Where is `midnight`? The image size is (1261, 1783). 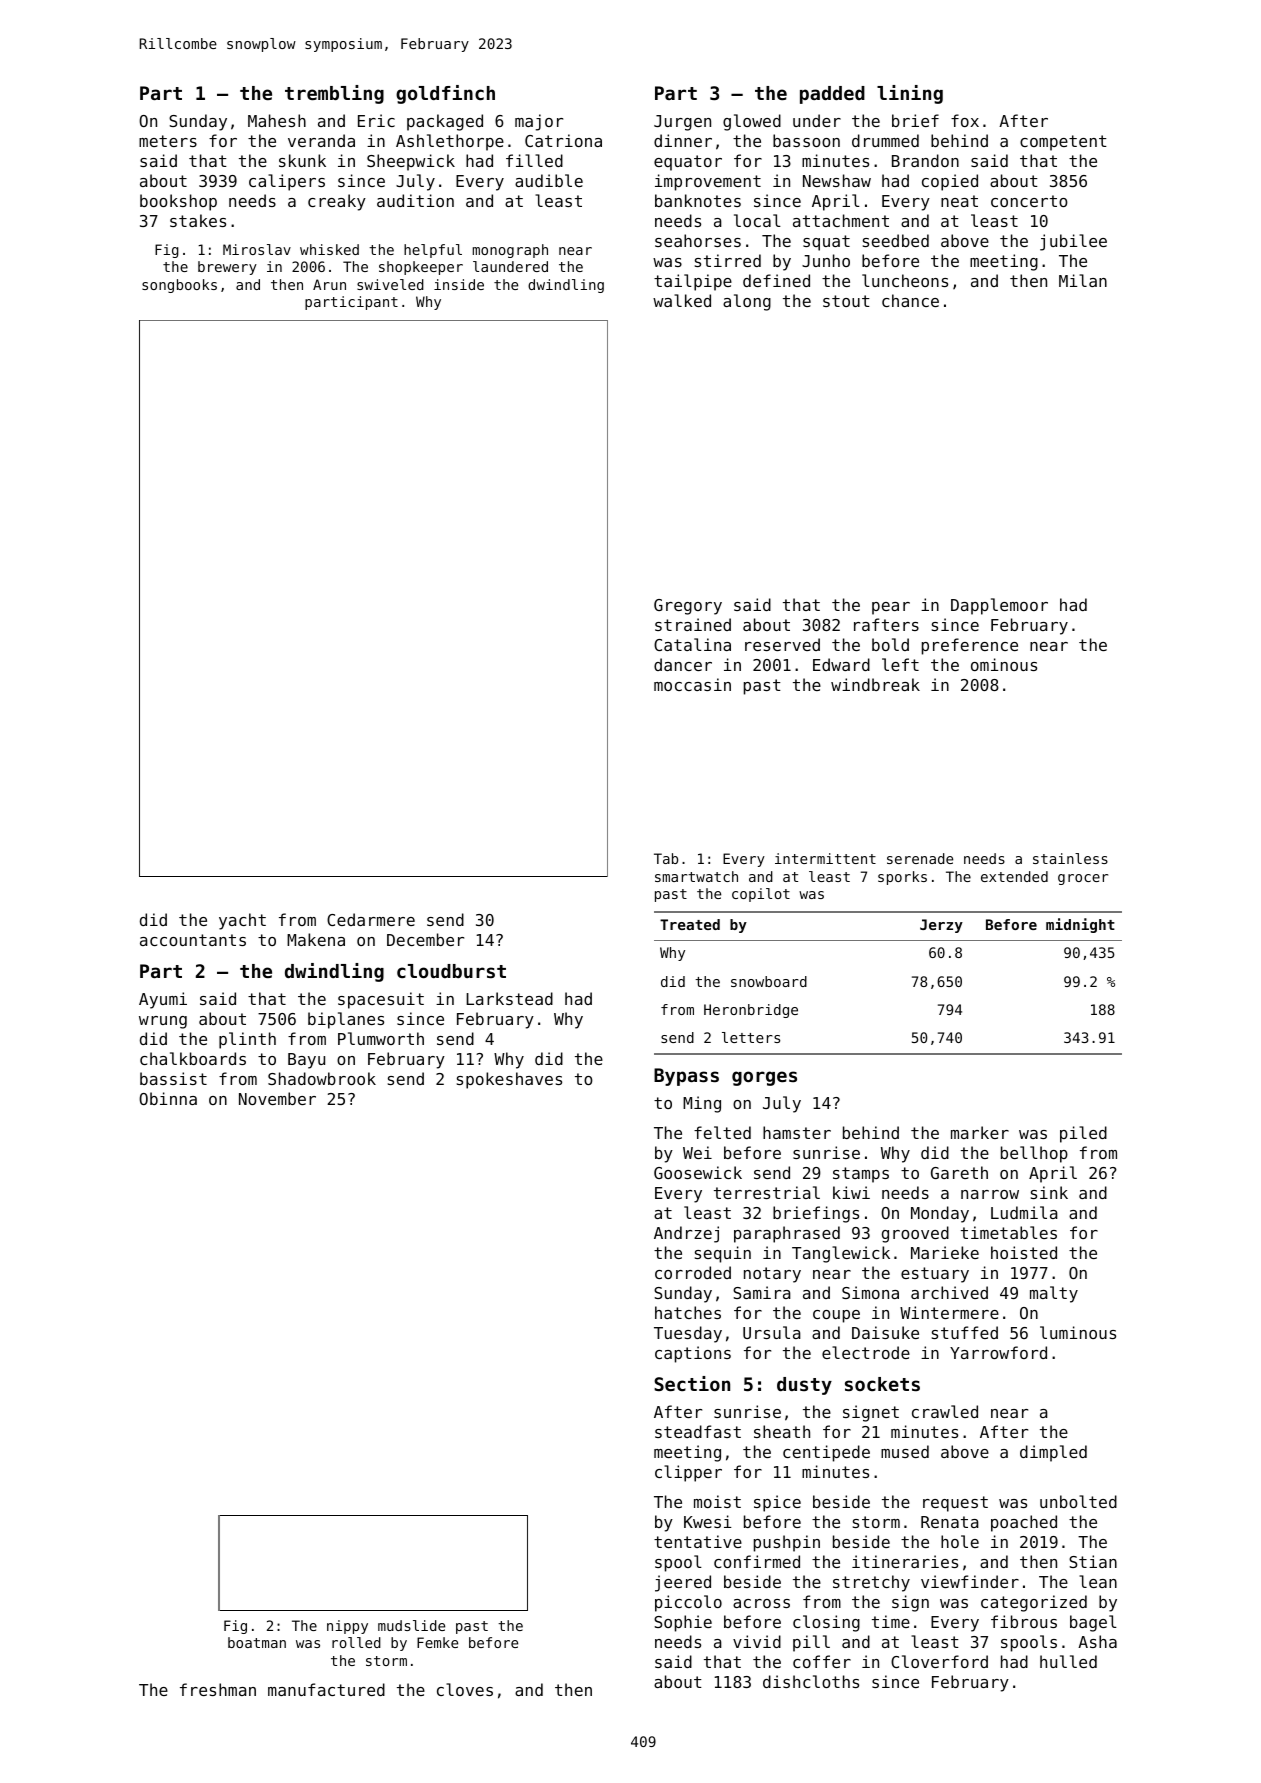
midnight is located at coordinates (1080, 925).
